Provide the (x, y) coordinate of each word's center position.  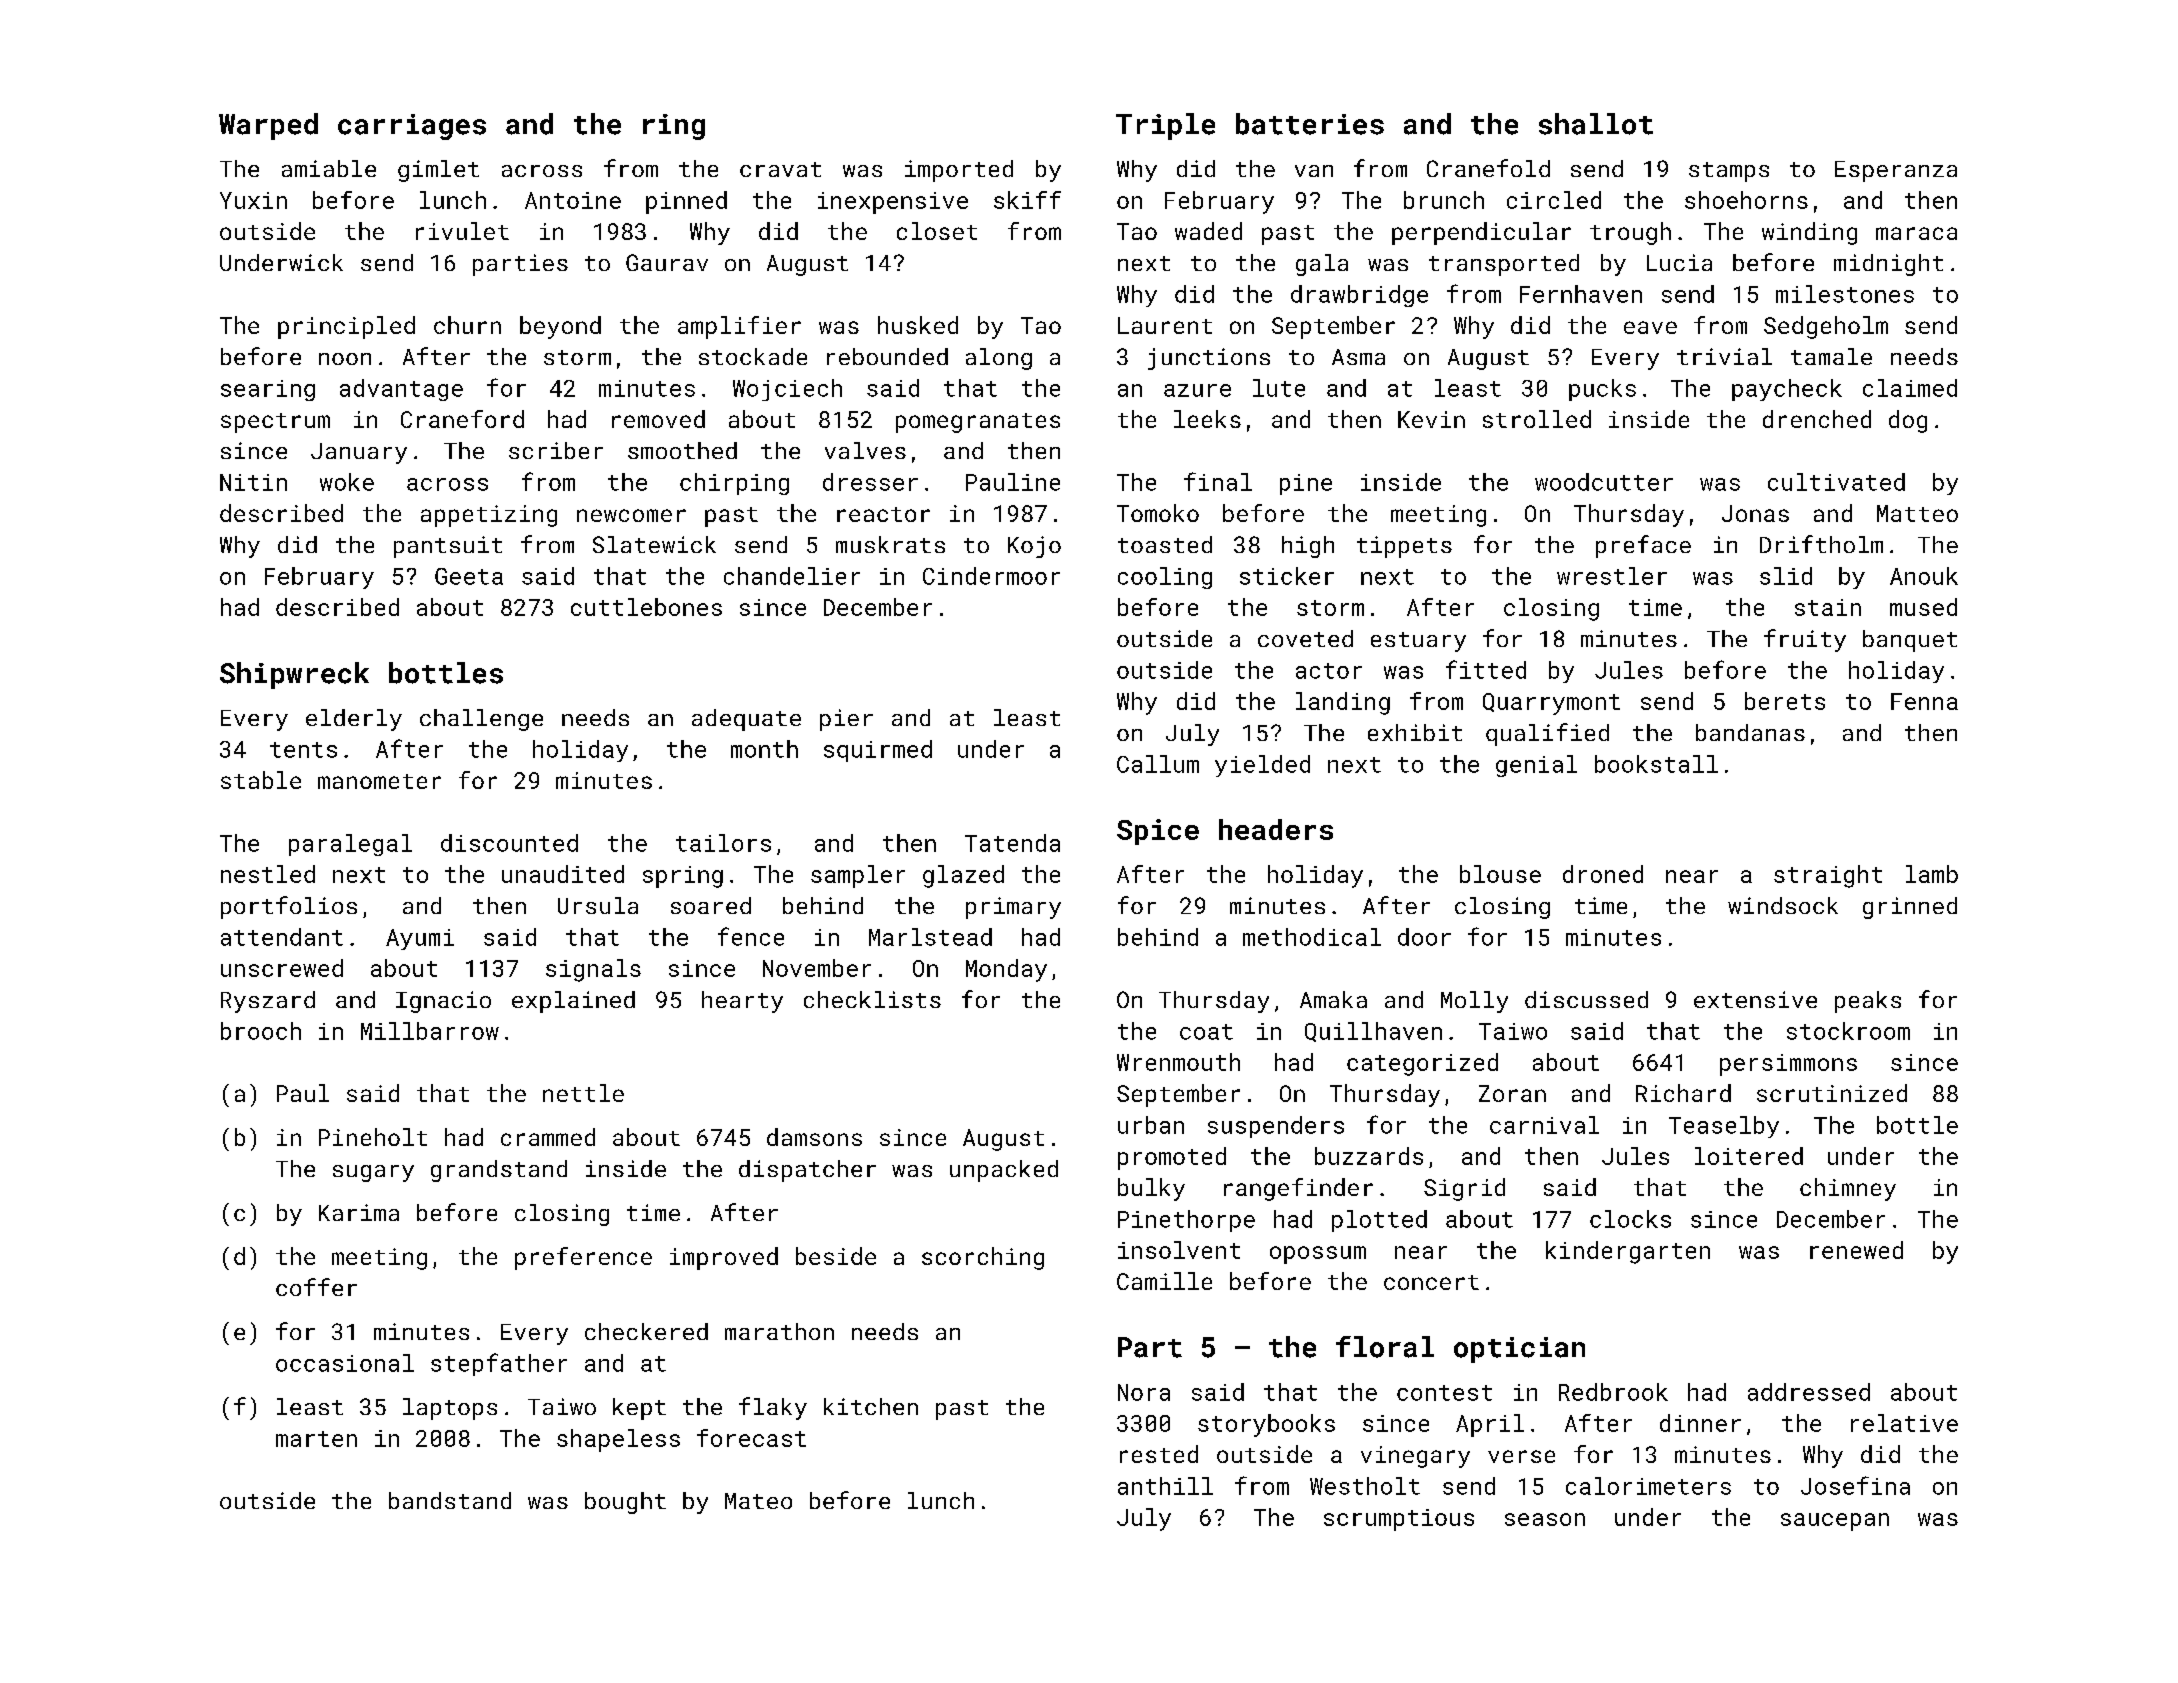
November (817, 968)
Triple (1165, 126)
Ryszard (268, 1002)
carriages (412, 127)
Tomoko (1158, 513)
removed (658, 419)
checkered (646, 1331)
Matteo (1917, 513)
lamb (1932, 874)
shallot (1596, 124)
